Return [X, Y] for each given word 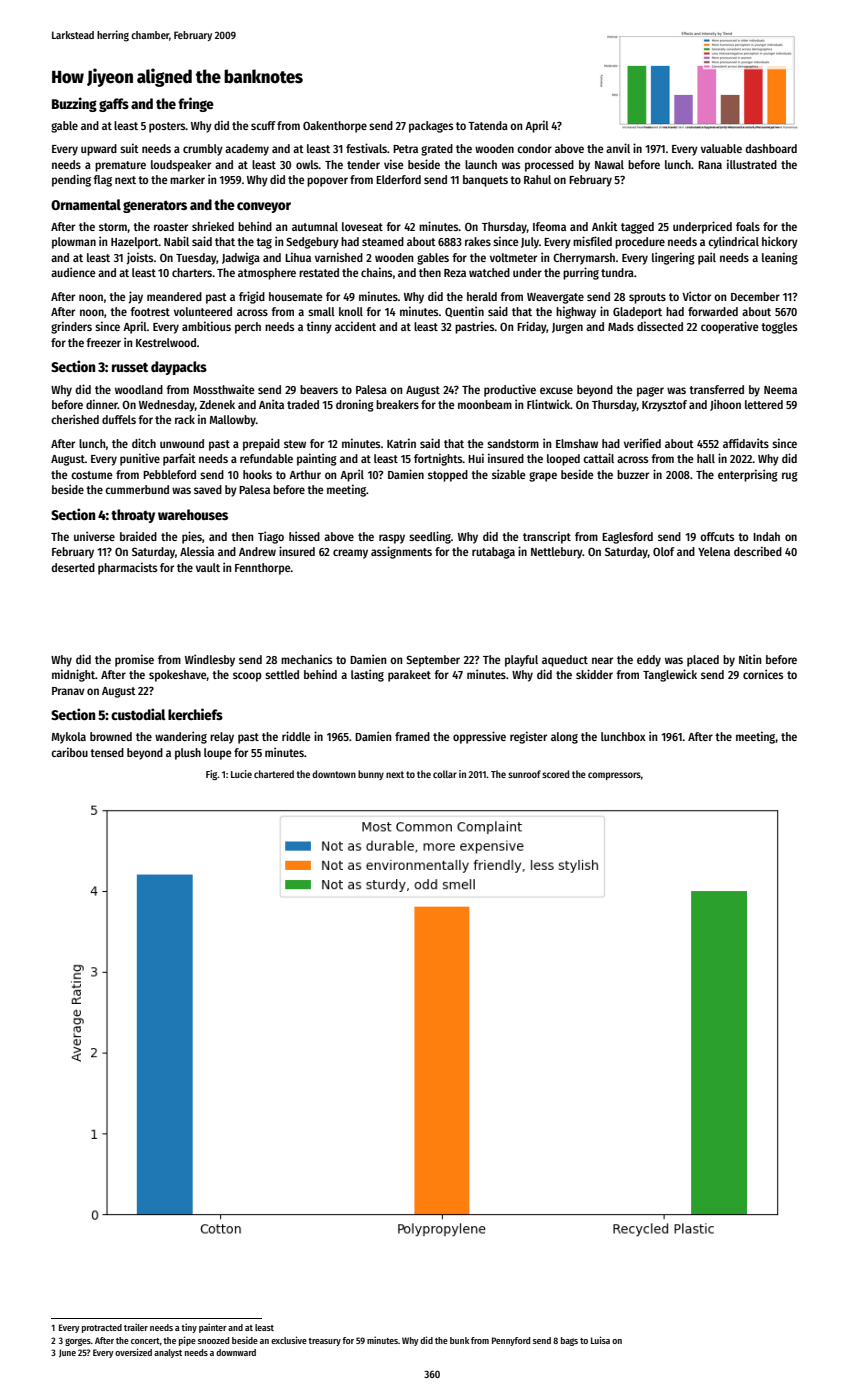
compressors [614, 776]
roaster [171, 227]
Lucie [241, 774]
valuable [721, 148]
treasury [324, 1342]
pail [707, 258]
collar [445, 774]
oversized [133, 1352]
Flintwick [549, 404]
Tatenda [488, 125]
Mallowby [233, 421]
